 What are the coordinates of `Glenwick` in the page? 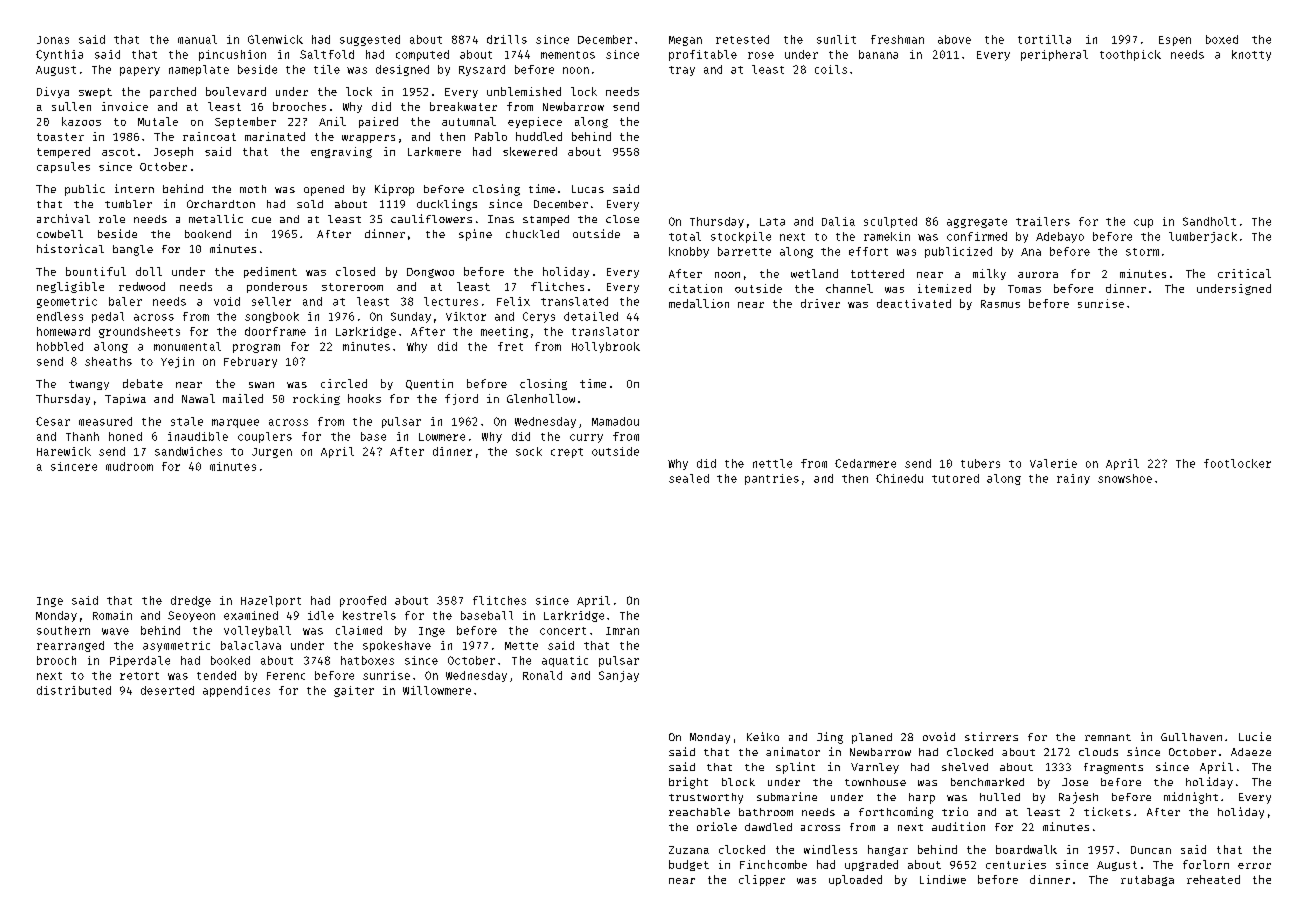 It's located at (275, 39).
